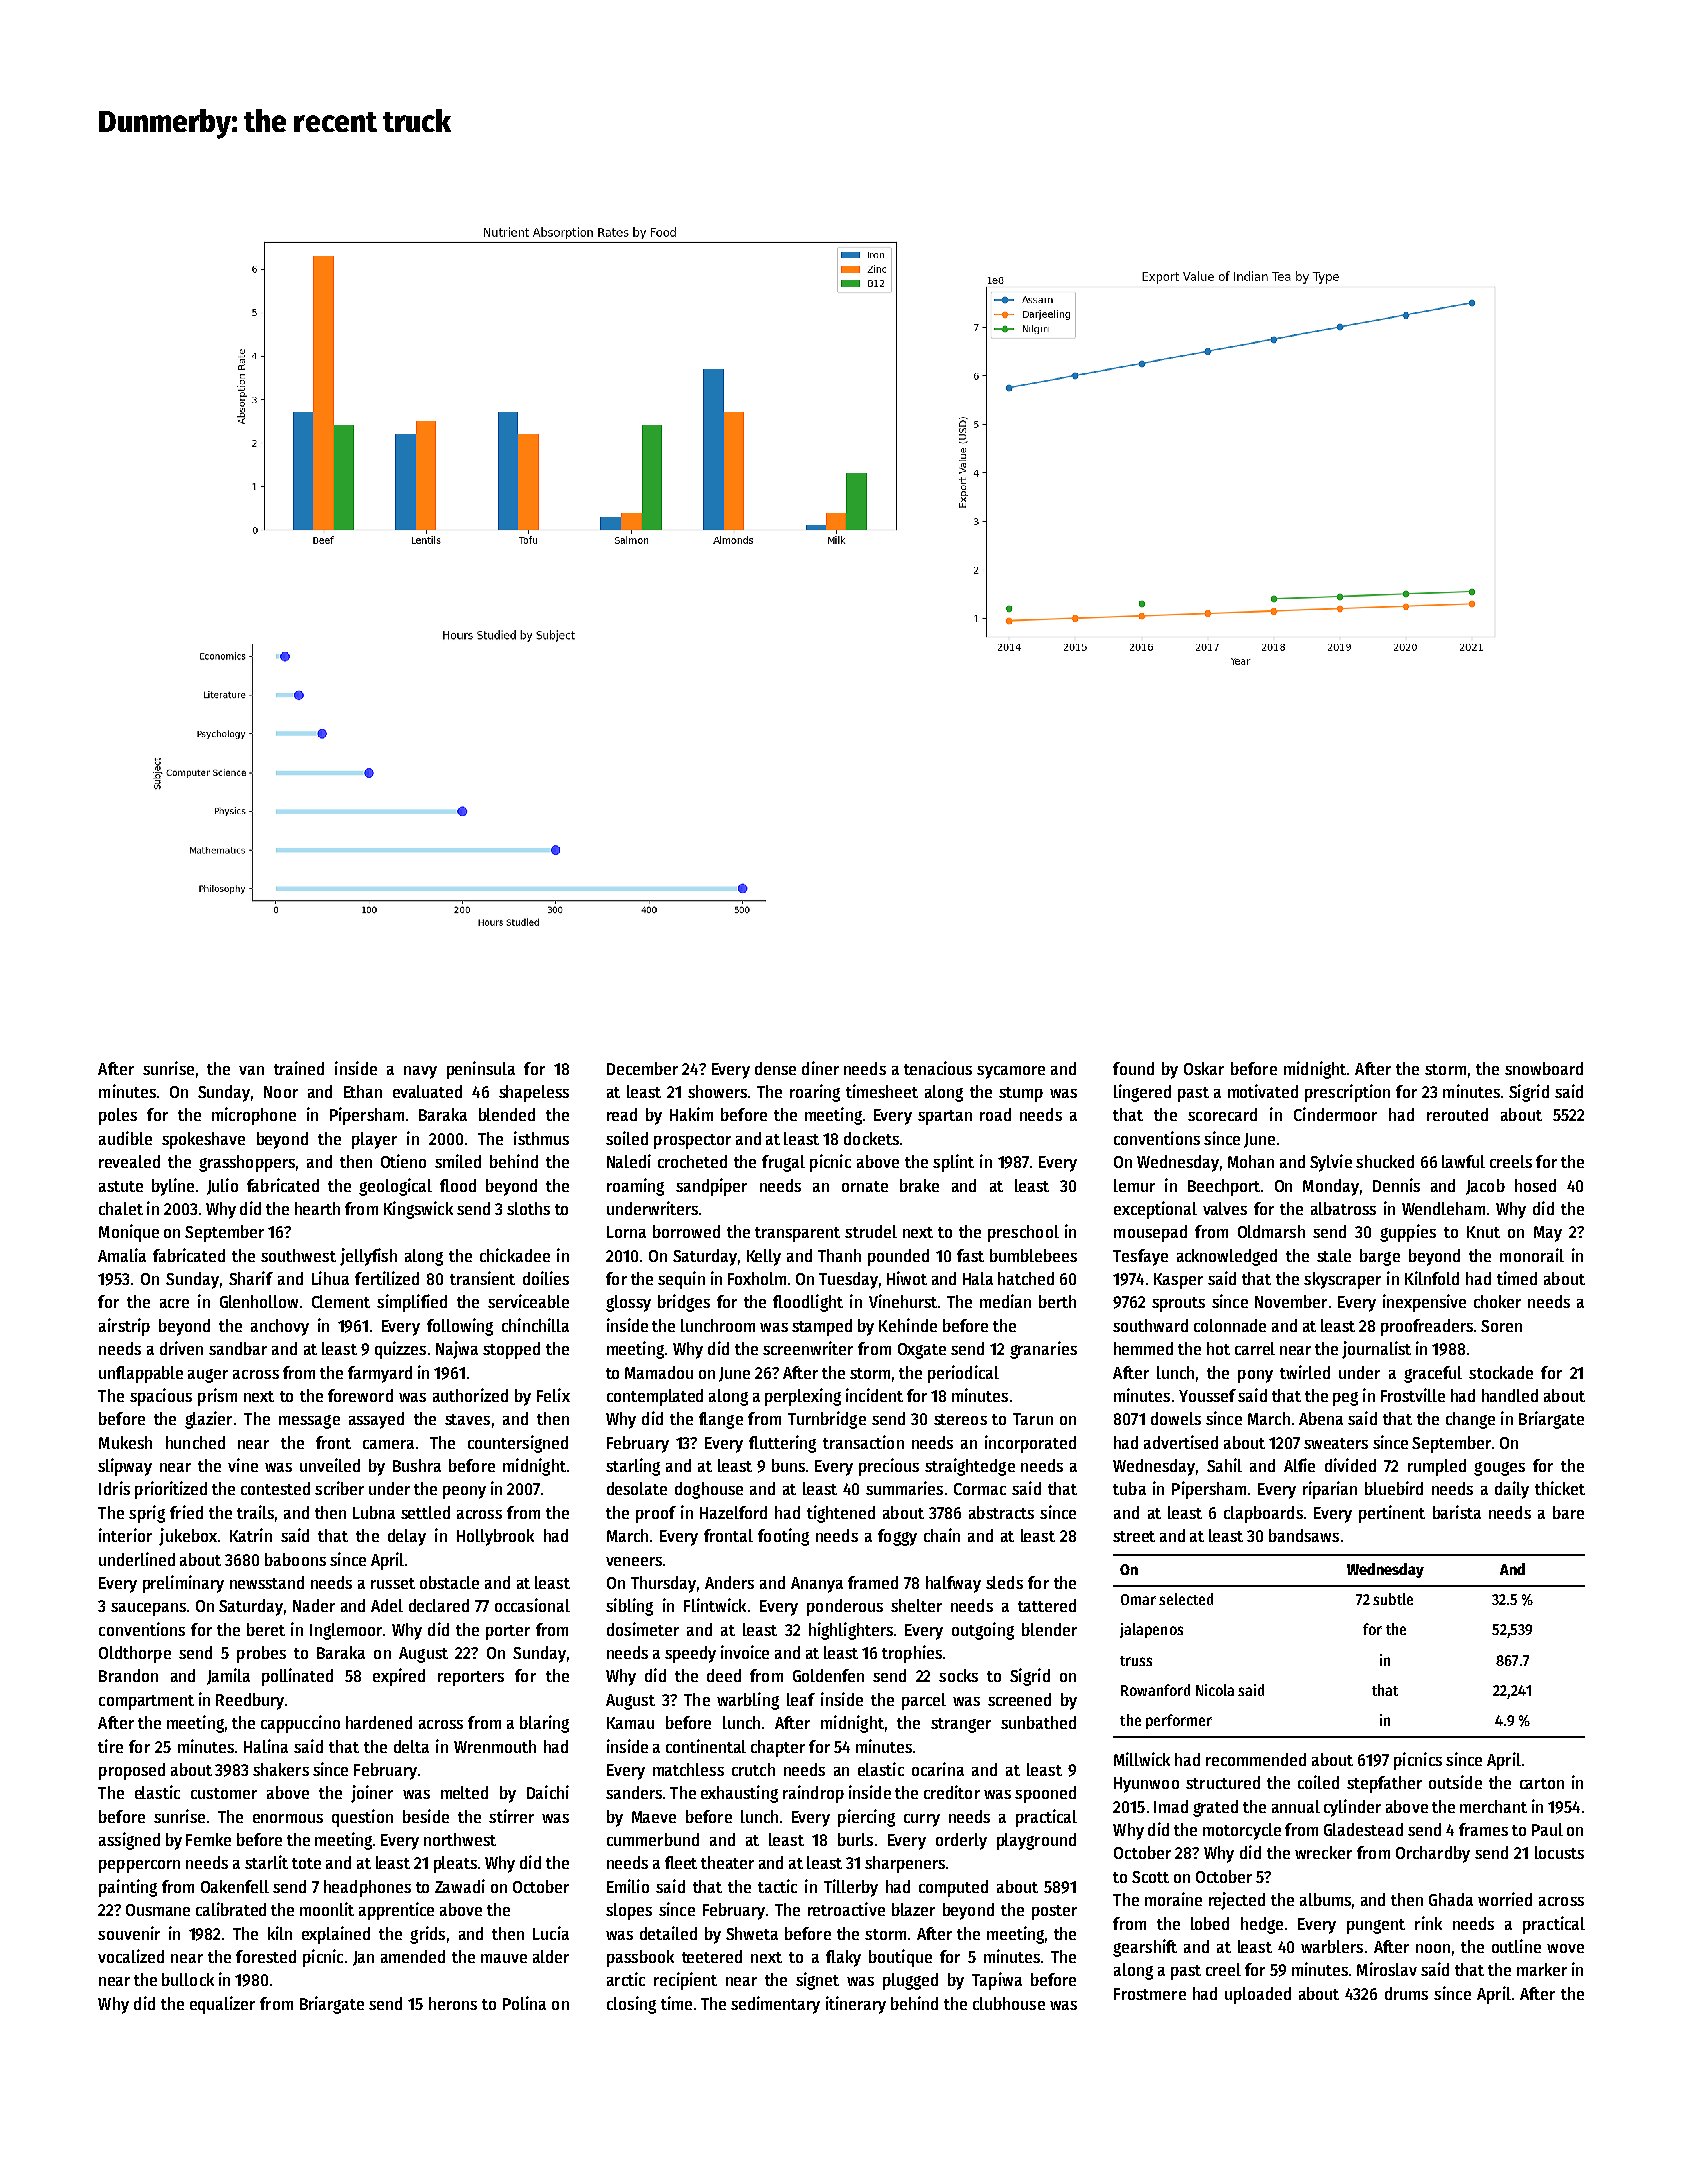 The width and height of the screenshot is (1683, 2178). I want to click on newsstand, so click(267, 1582).
